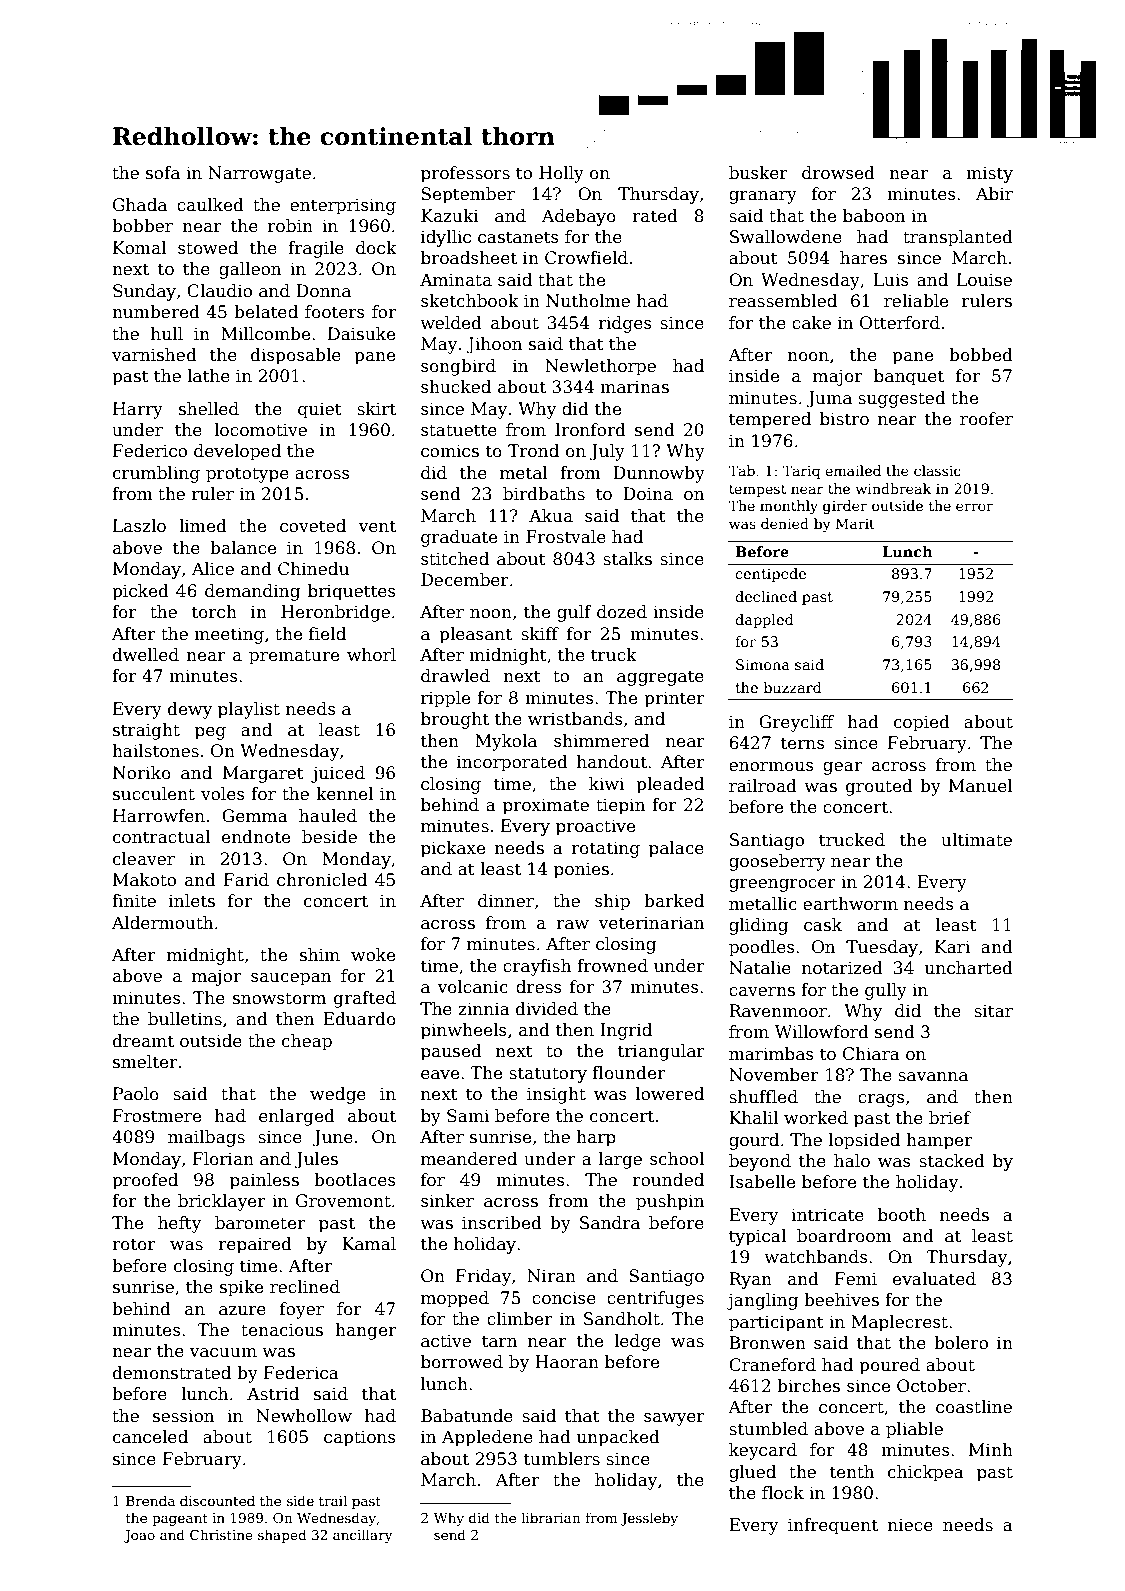 The image size is (1125, 1591). I want to click on inscribed, so click(502, 1223).
